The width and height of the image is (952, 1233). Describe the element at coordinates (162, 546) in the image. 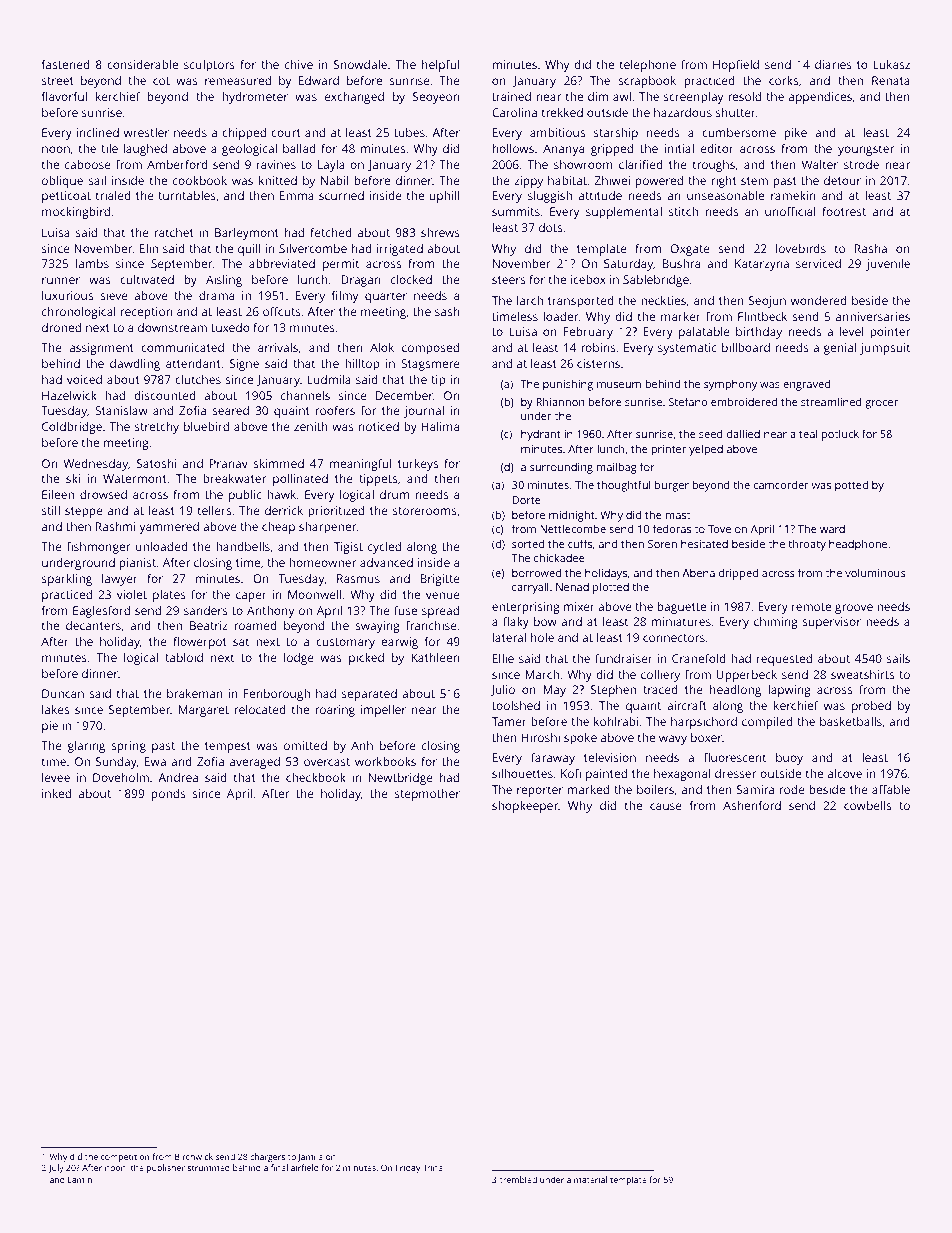

I see `unloaded` at that location.
